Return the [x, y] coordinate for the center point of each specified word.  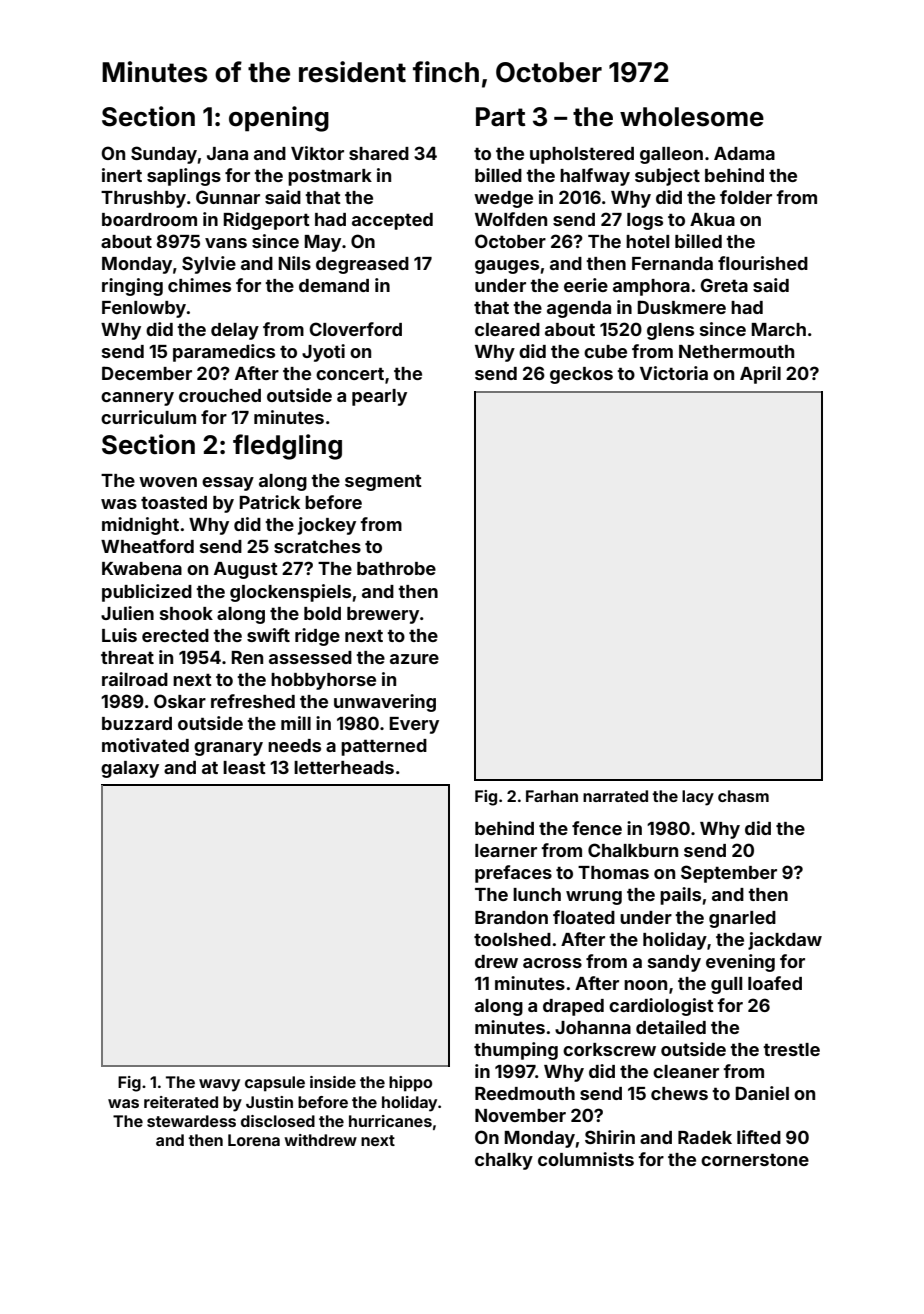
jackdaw [785, 941]
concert [350, 373]
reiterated [181, 1102]
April [760, 375]
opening [279, 119]
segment [383, 483]
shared [379, 153]
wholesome [692, 117]
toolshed [512, 939]
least [244, 767]
